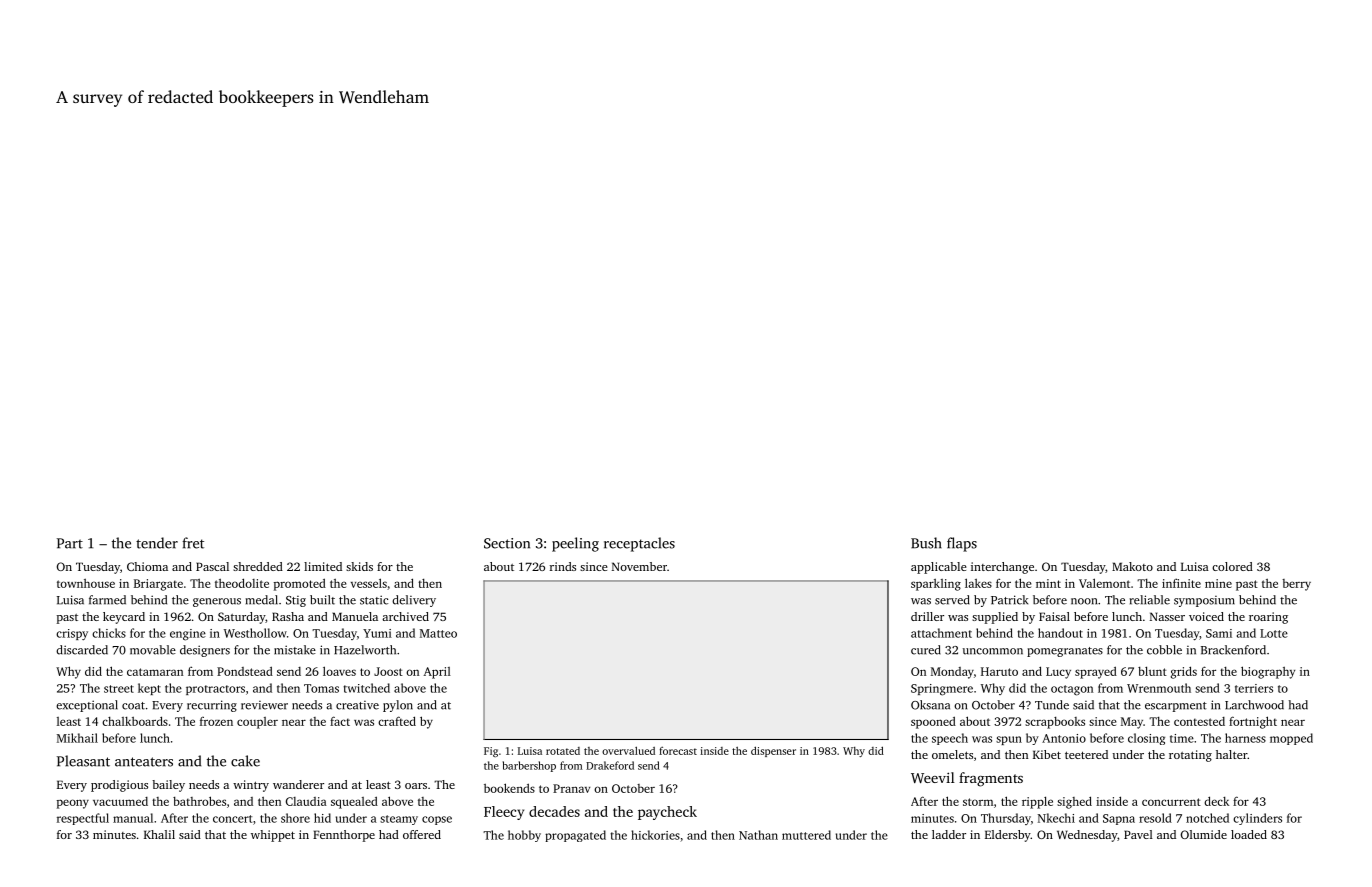  Describe the element at coordinates (639, 566) in the screenshot. I see `November` at that location.
